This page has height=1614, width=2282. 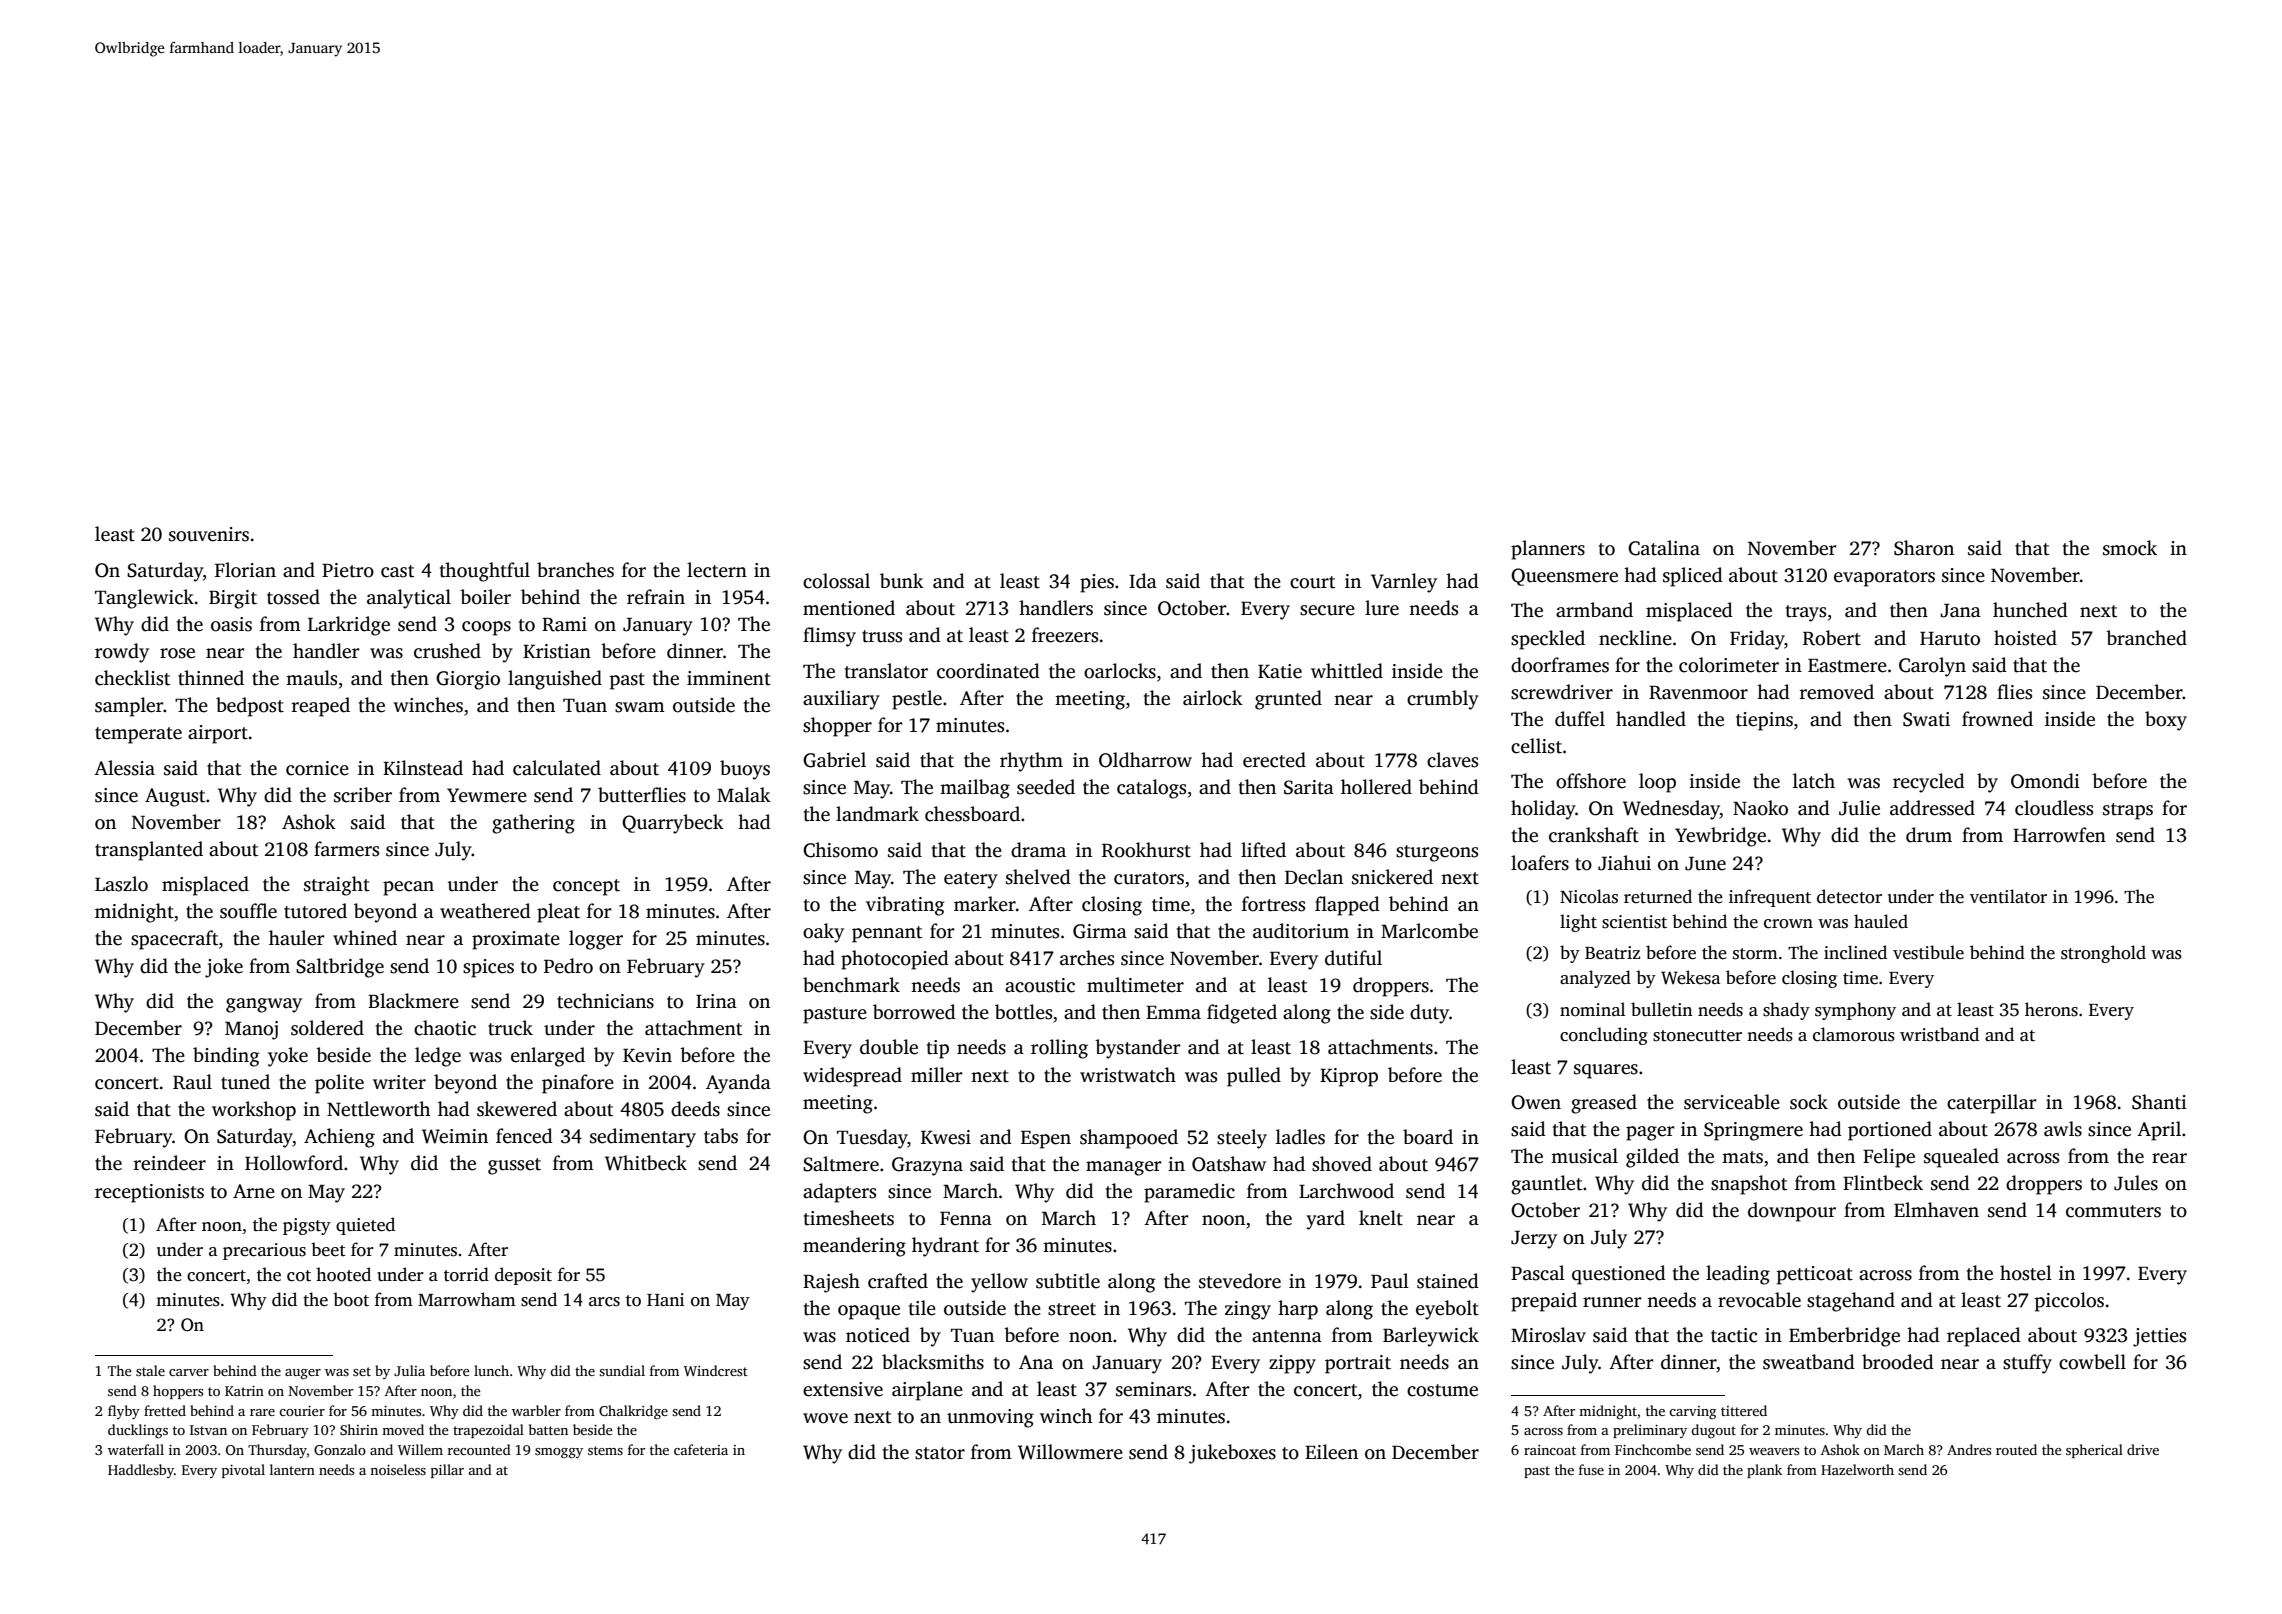 What do you see at coordinates (170, 1163) in the page?
I see `reindeer` at bounding box center [170, 1163].
